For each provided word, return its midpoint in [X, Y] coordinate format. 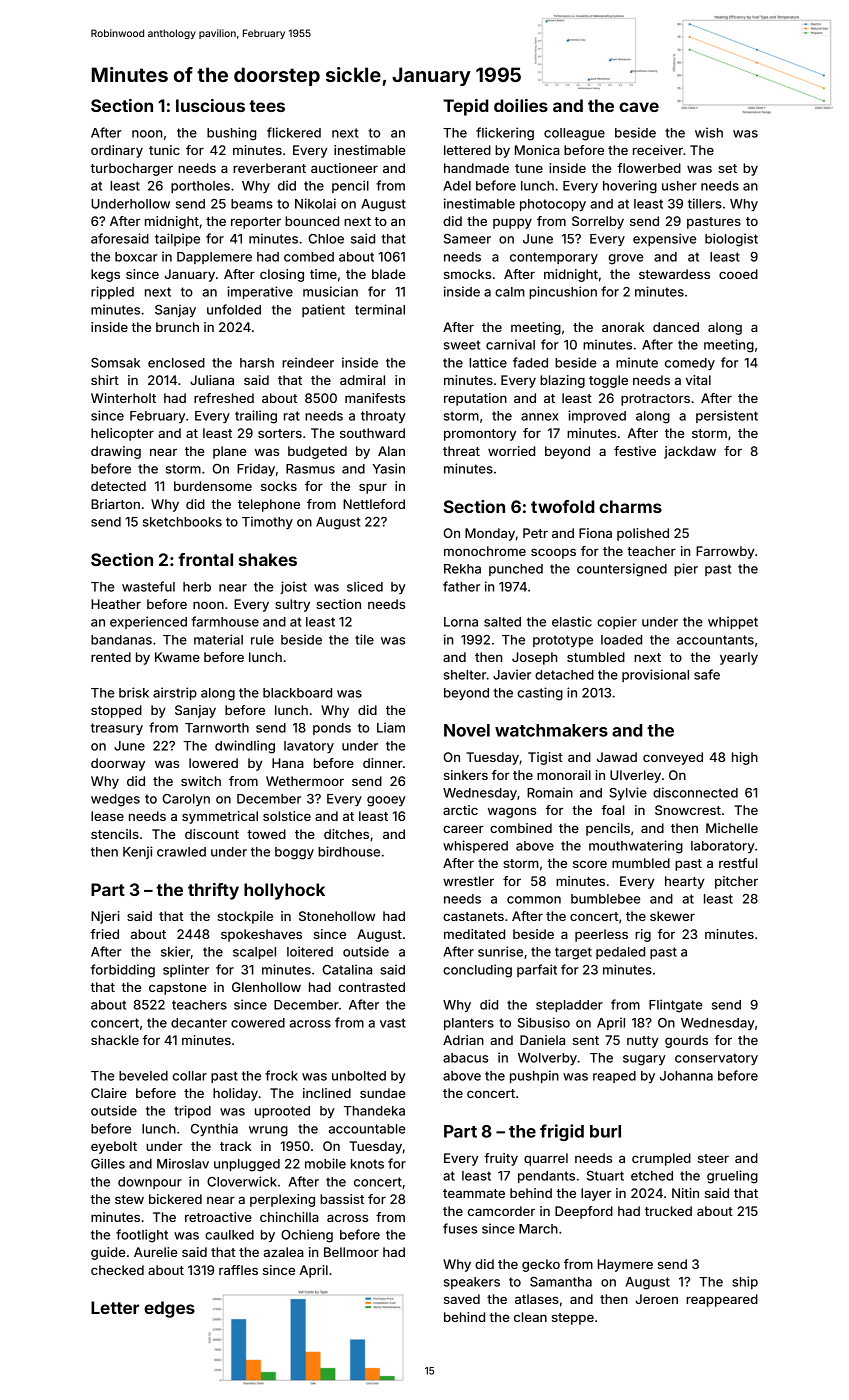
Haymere [625, 1265]
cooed [738, 274]
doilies [521, 105]
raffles [238, 1270]
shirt [105, 380]
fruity [501, 1159]
